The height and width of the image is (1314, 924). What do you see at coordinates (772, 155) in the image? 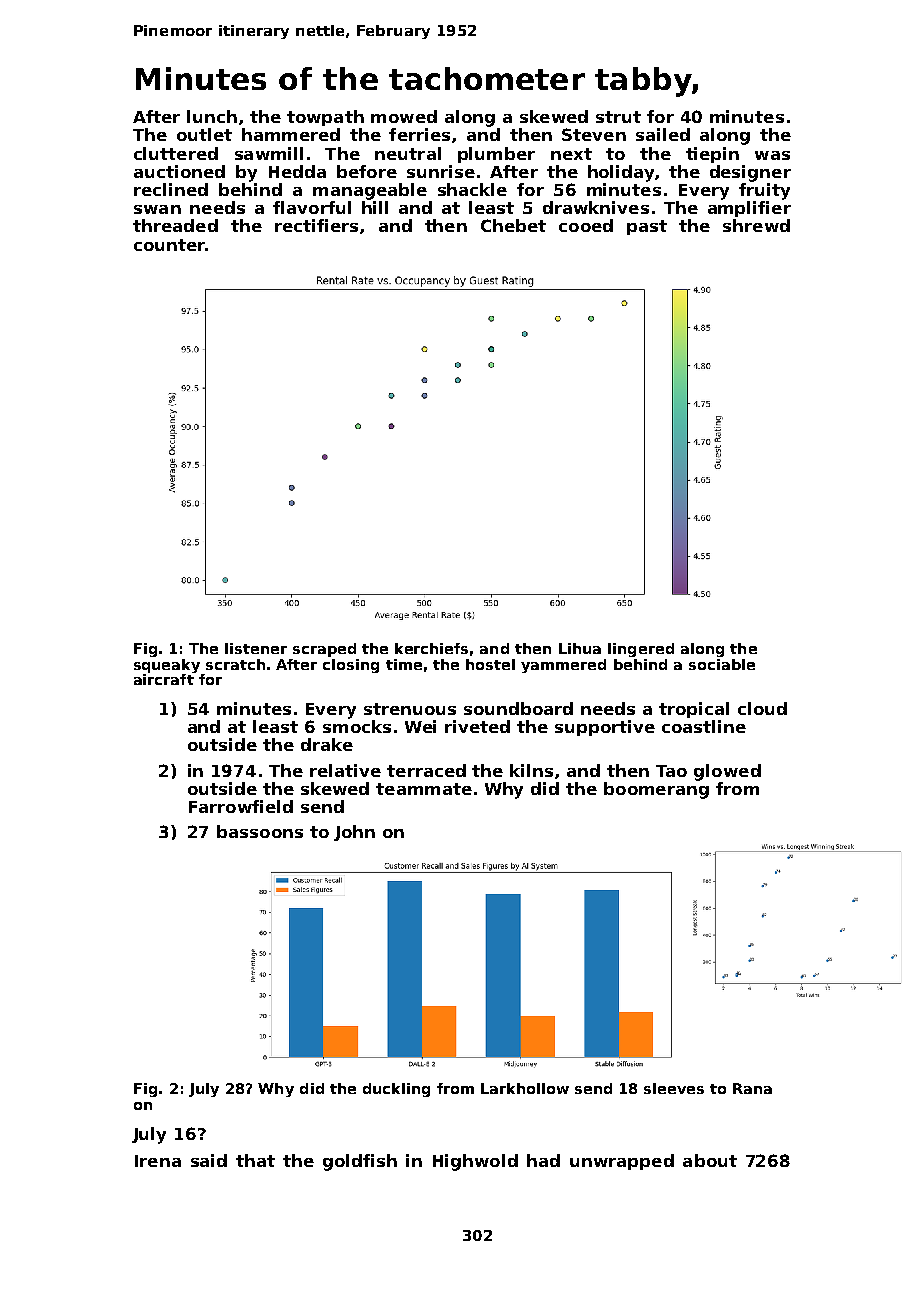
I see `was` at bounding box center [772, 155].
